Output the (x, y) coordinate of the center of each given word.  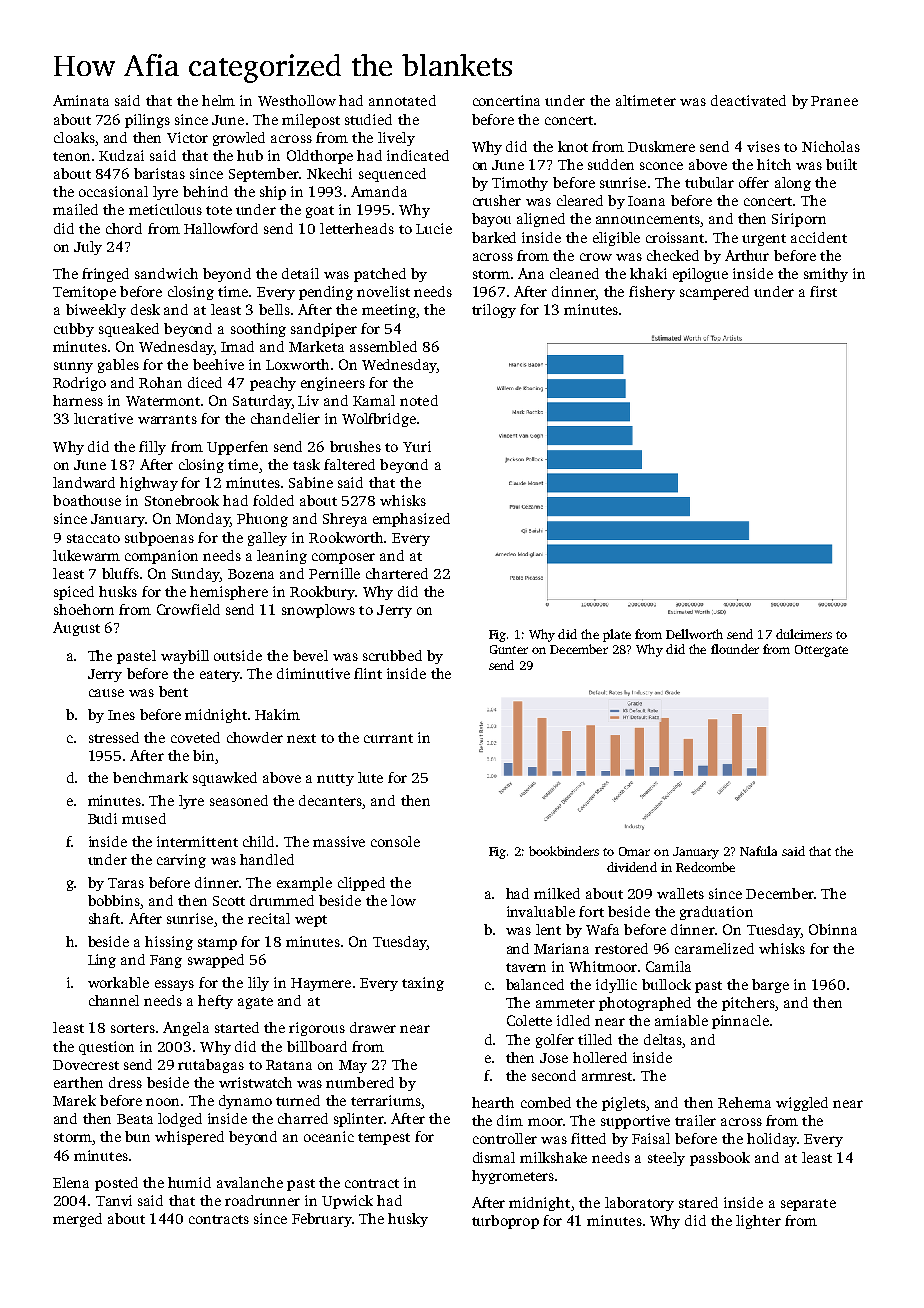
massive (339, 841)
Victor (187, 137)
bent (173, 691)
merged (77, 1220)
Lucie (434, 228)
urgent (764, 240)
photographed (645, 1004)
